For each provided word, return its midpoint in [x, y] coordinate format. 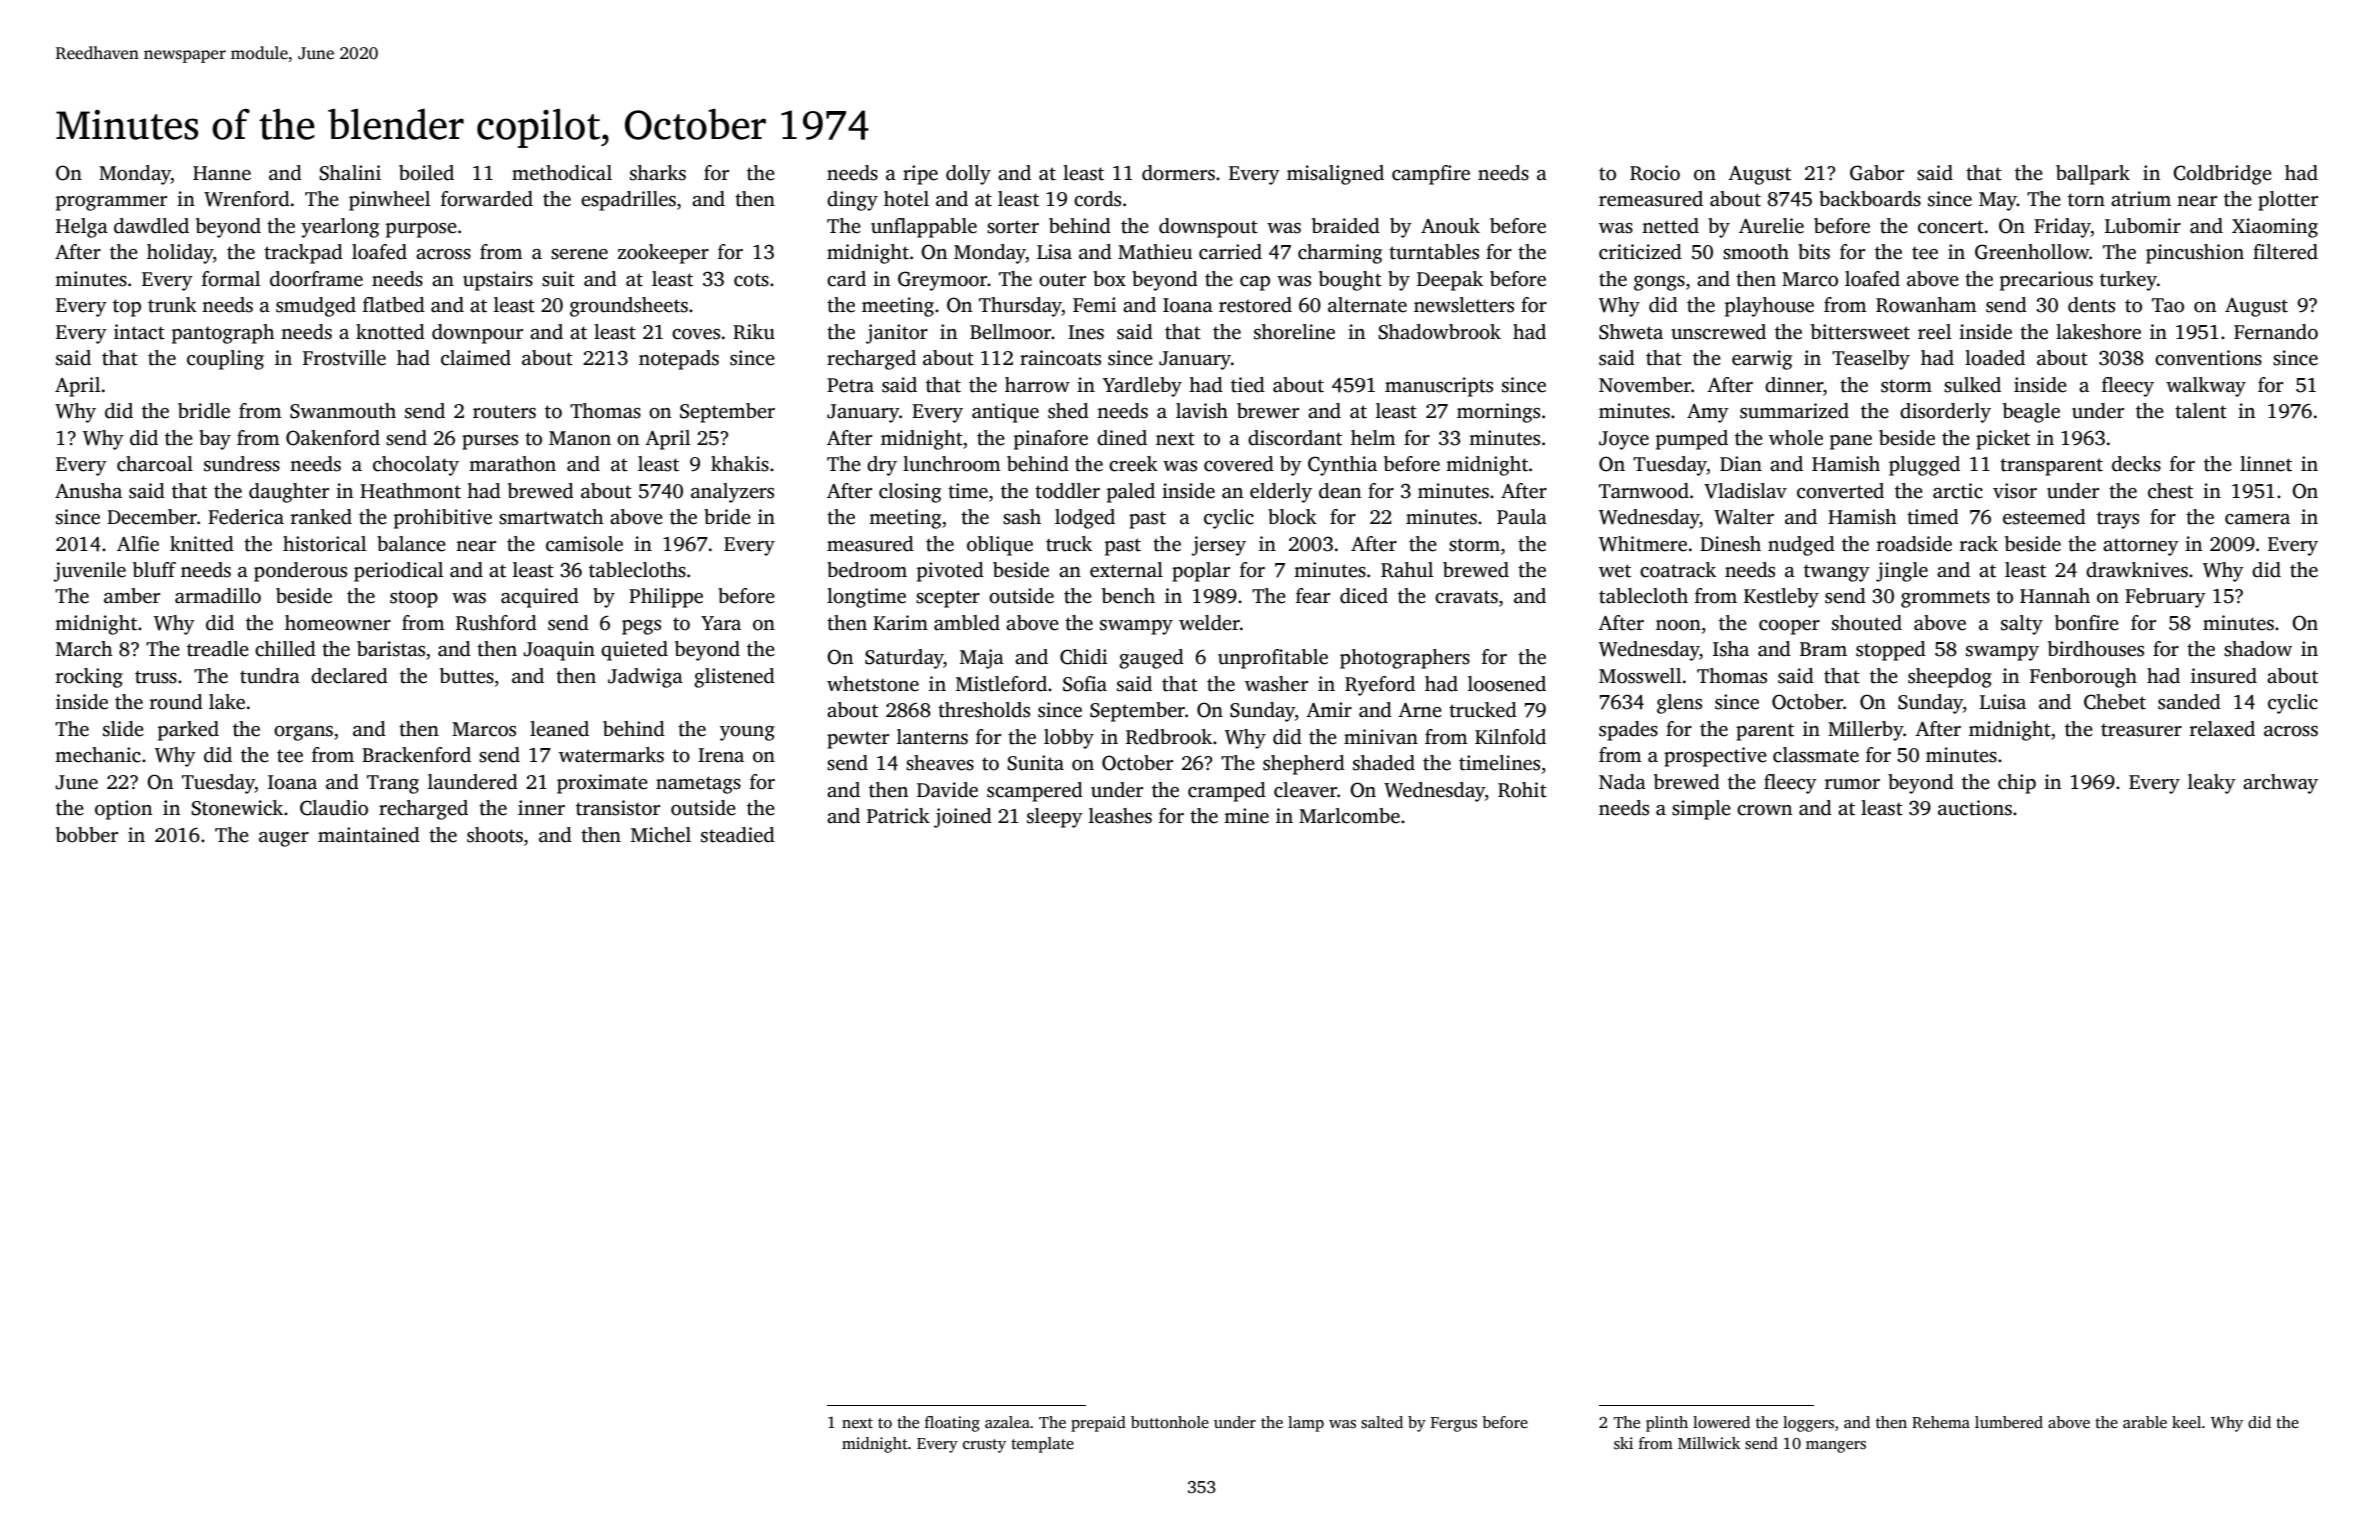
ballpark [2093, 175]
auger [284, 839]
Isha [1731, 649]
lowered [1721, 1422]
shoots [495, 835]
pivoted [950, 572]
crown [1764, 810]
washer [1276, 684]
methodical [562, 173]
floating [952, 1424]
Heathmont [410, 491]
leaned [559, 729]
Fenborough [2083, 678]
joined [963, 818]
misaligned [1335, 175]
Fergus [1454, 1424]
